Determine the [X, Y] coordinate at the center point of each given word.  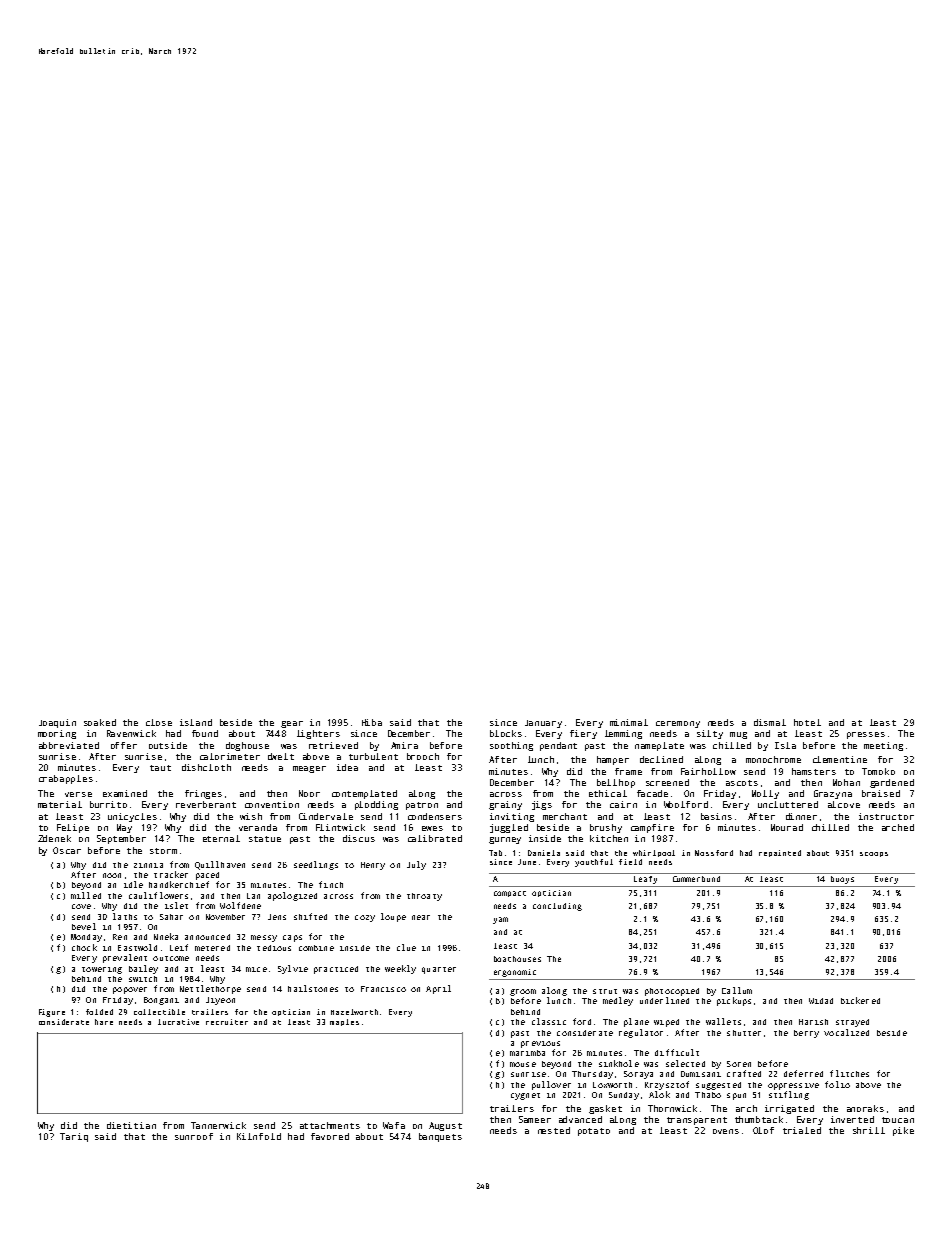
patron [422, 806]
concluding [557, 907]
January [543, 724]
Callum [737, 990]
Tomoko [878, 771]
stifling [789, 1095]
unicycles [132, 817]
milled [86, 895]
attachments [330, 1125]
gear [292, 724]
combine [316, 948]
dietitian [131, 1125]
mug [738, 735]
